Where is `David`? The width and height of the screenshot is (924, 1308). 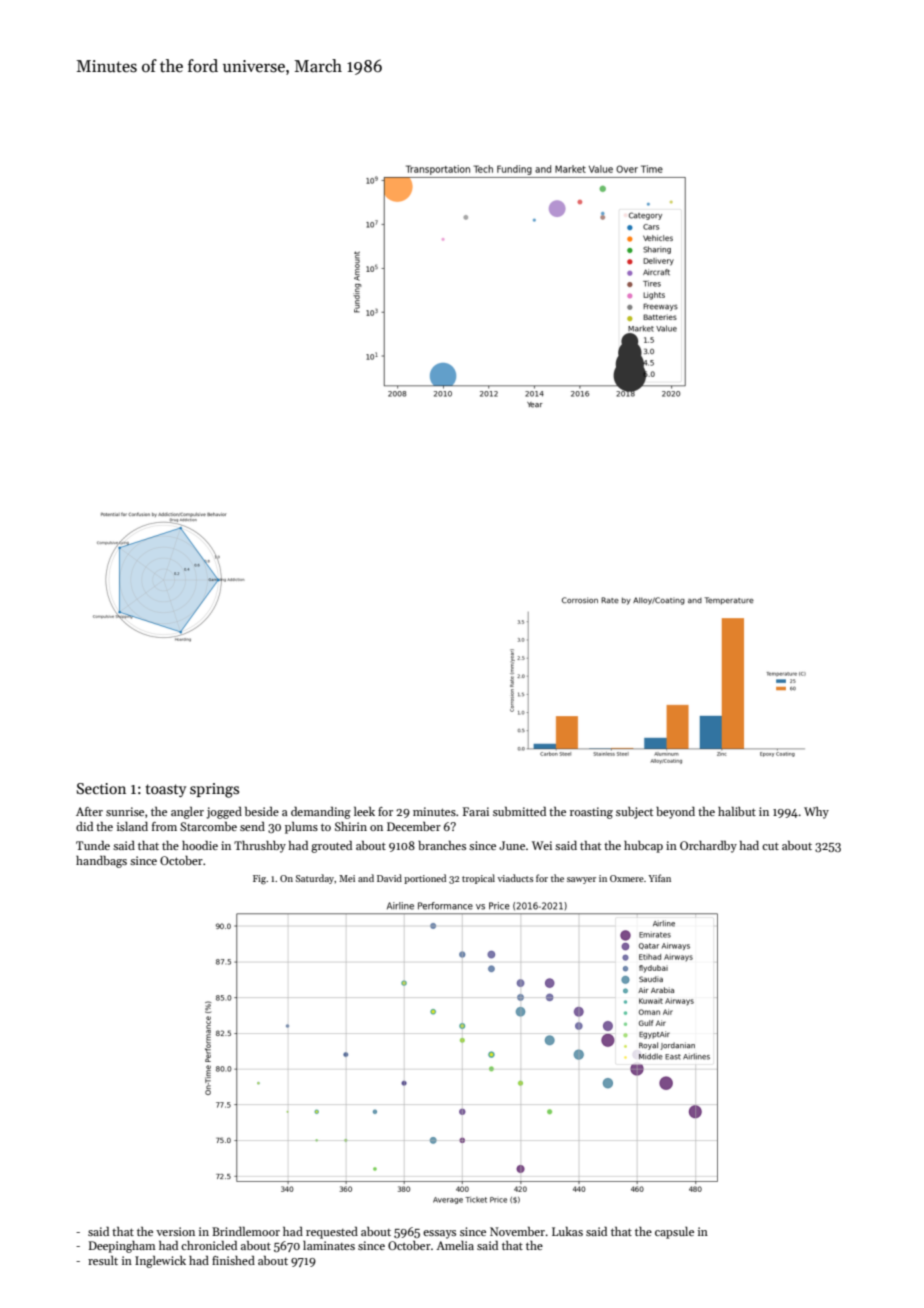 David is located at coordinates (389, 878).
